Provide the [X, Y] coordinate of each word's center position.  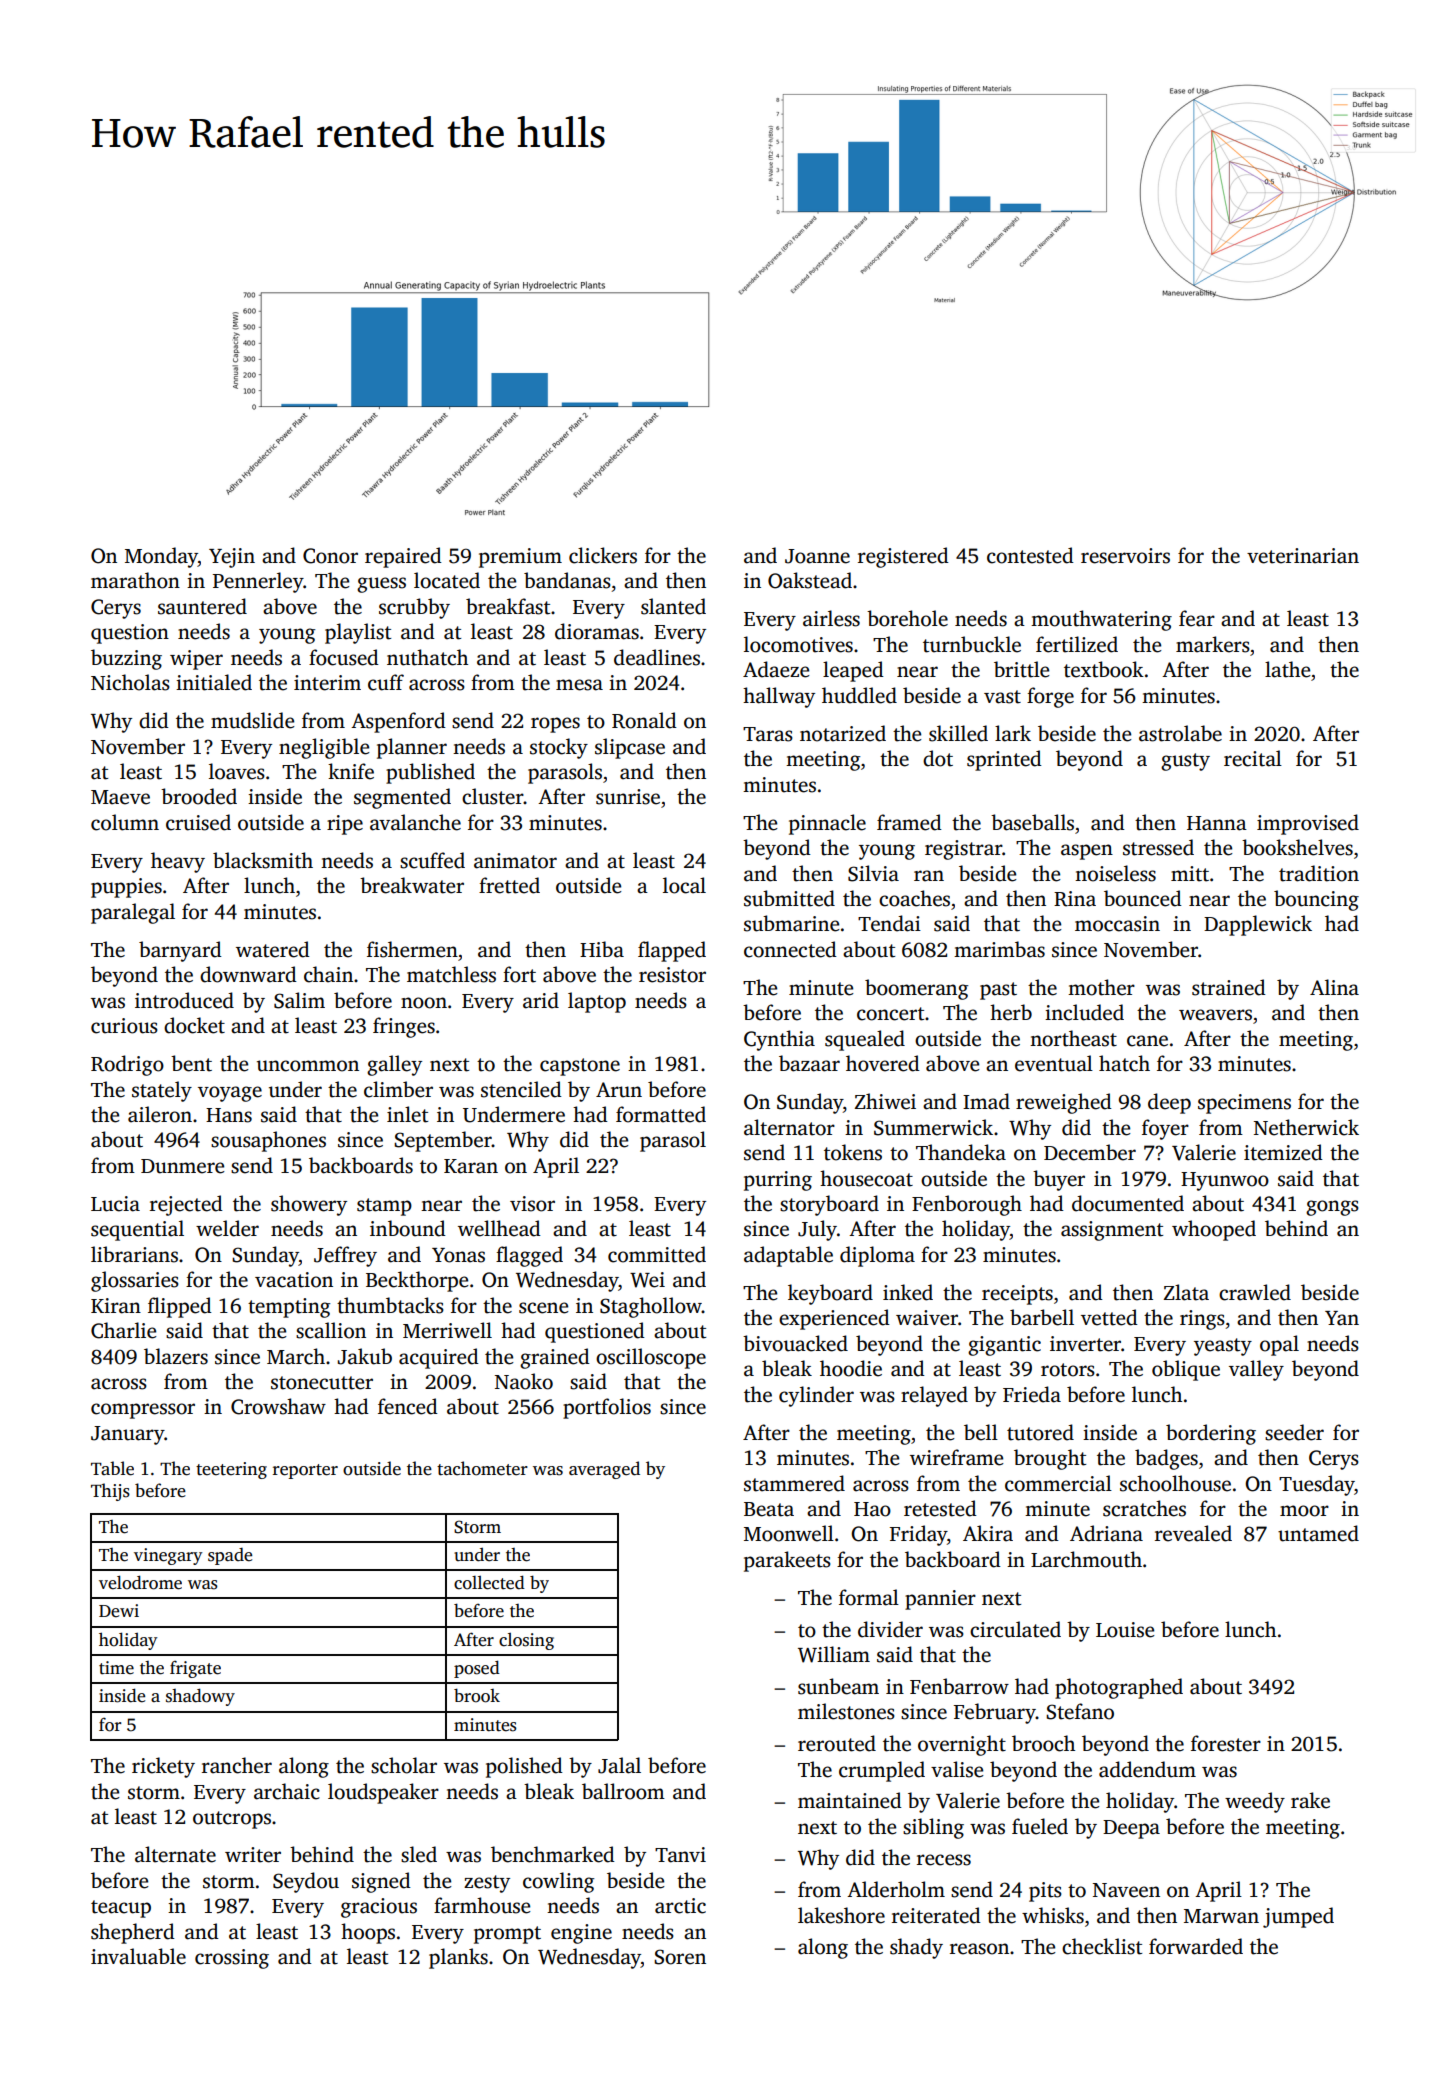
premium [520, 558]
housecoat [866, 1178]
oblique [1186, 1370]
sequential [137, 1230]
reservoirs [1125, 556]
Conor [330, 556]
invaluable [138, 1956]
